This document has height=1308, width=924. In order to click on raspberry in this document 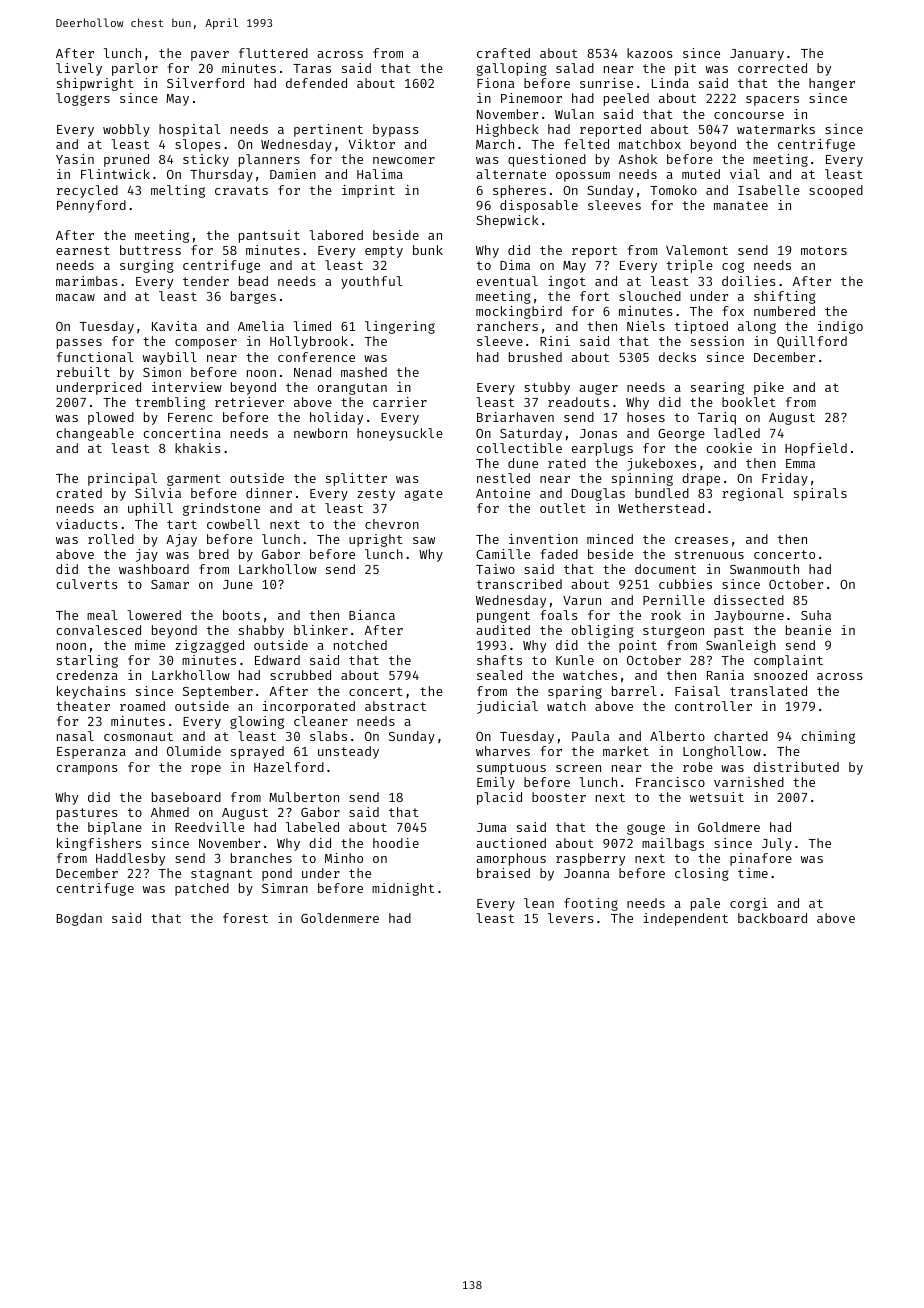, I will do `click(590, 859)`.
